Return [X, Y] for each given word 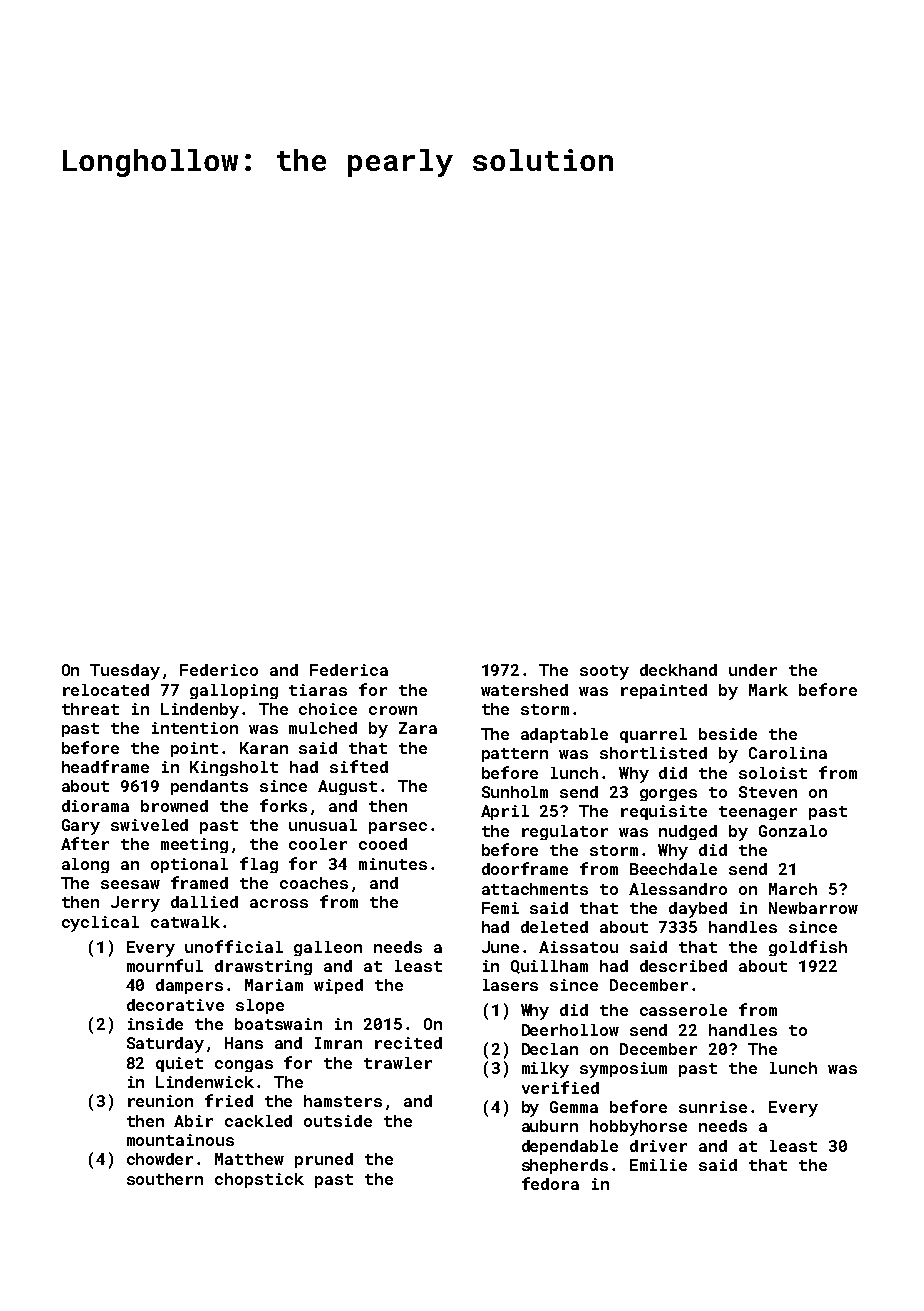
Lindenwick [205, 1082]
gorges [668, 795]
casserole [683, 1010]
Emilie [658, 1165]
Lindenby [200, 711]
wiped [338, 986]
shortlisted [653, 753]
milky [545, 1070]
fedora [550, 1183]
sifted [359, 766]
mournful [165, 965]
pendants [209, 787]
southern [165, 1179]
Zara [418, 728]
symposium [623, 1070]
